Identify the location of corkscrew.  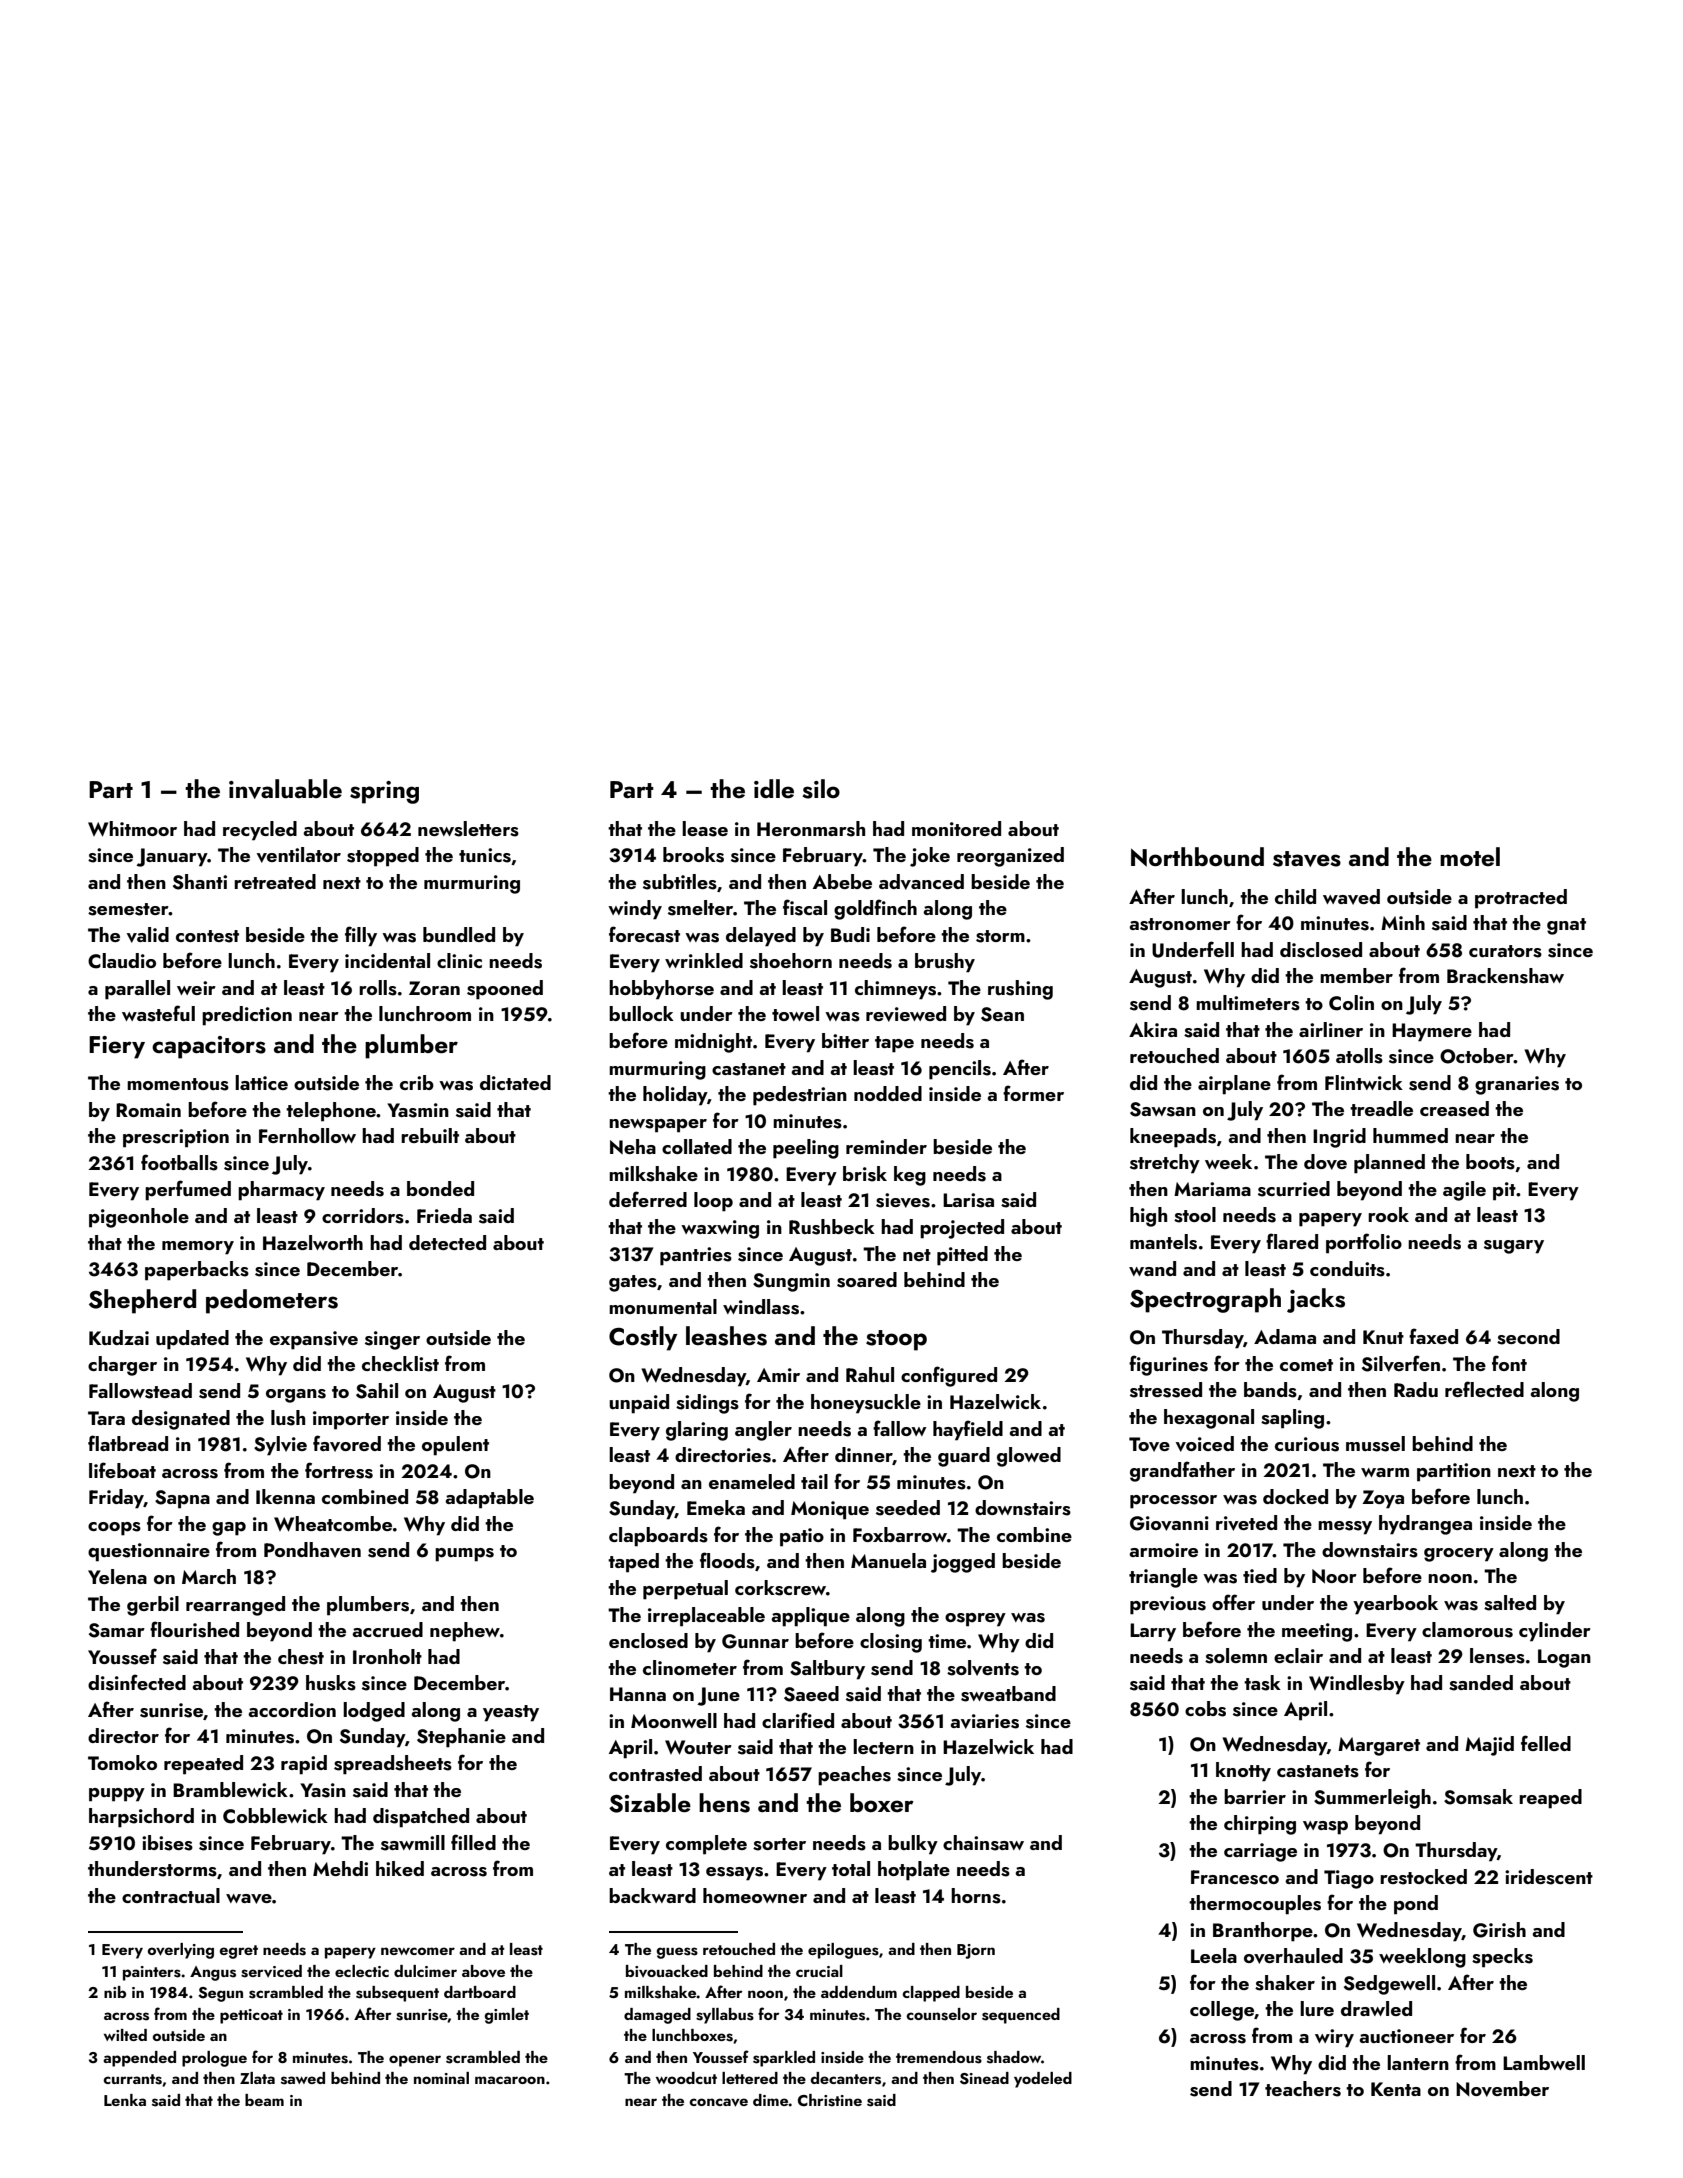
(780, 1588).
